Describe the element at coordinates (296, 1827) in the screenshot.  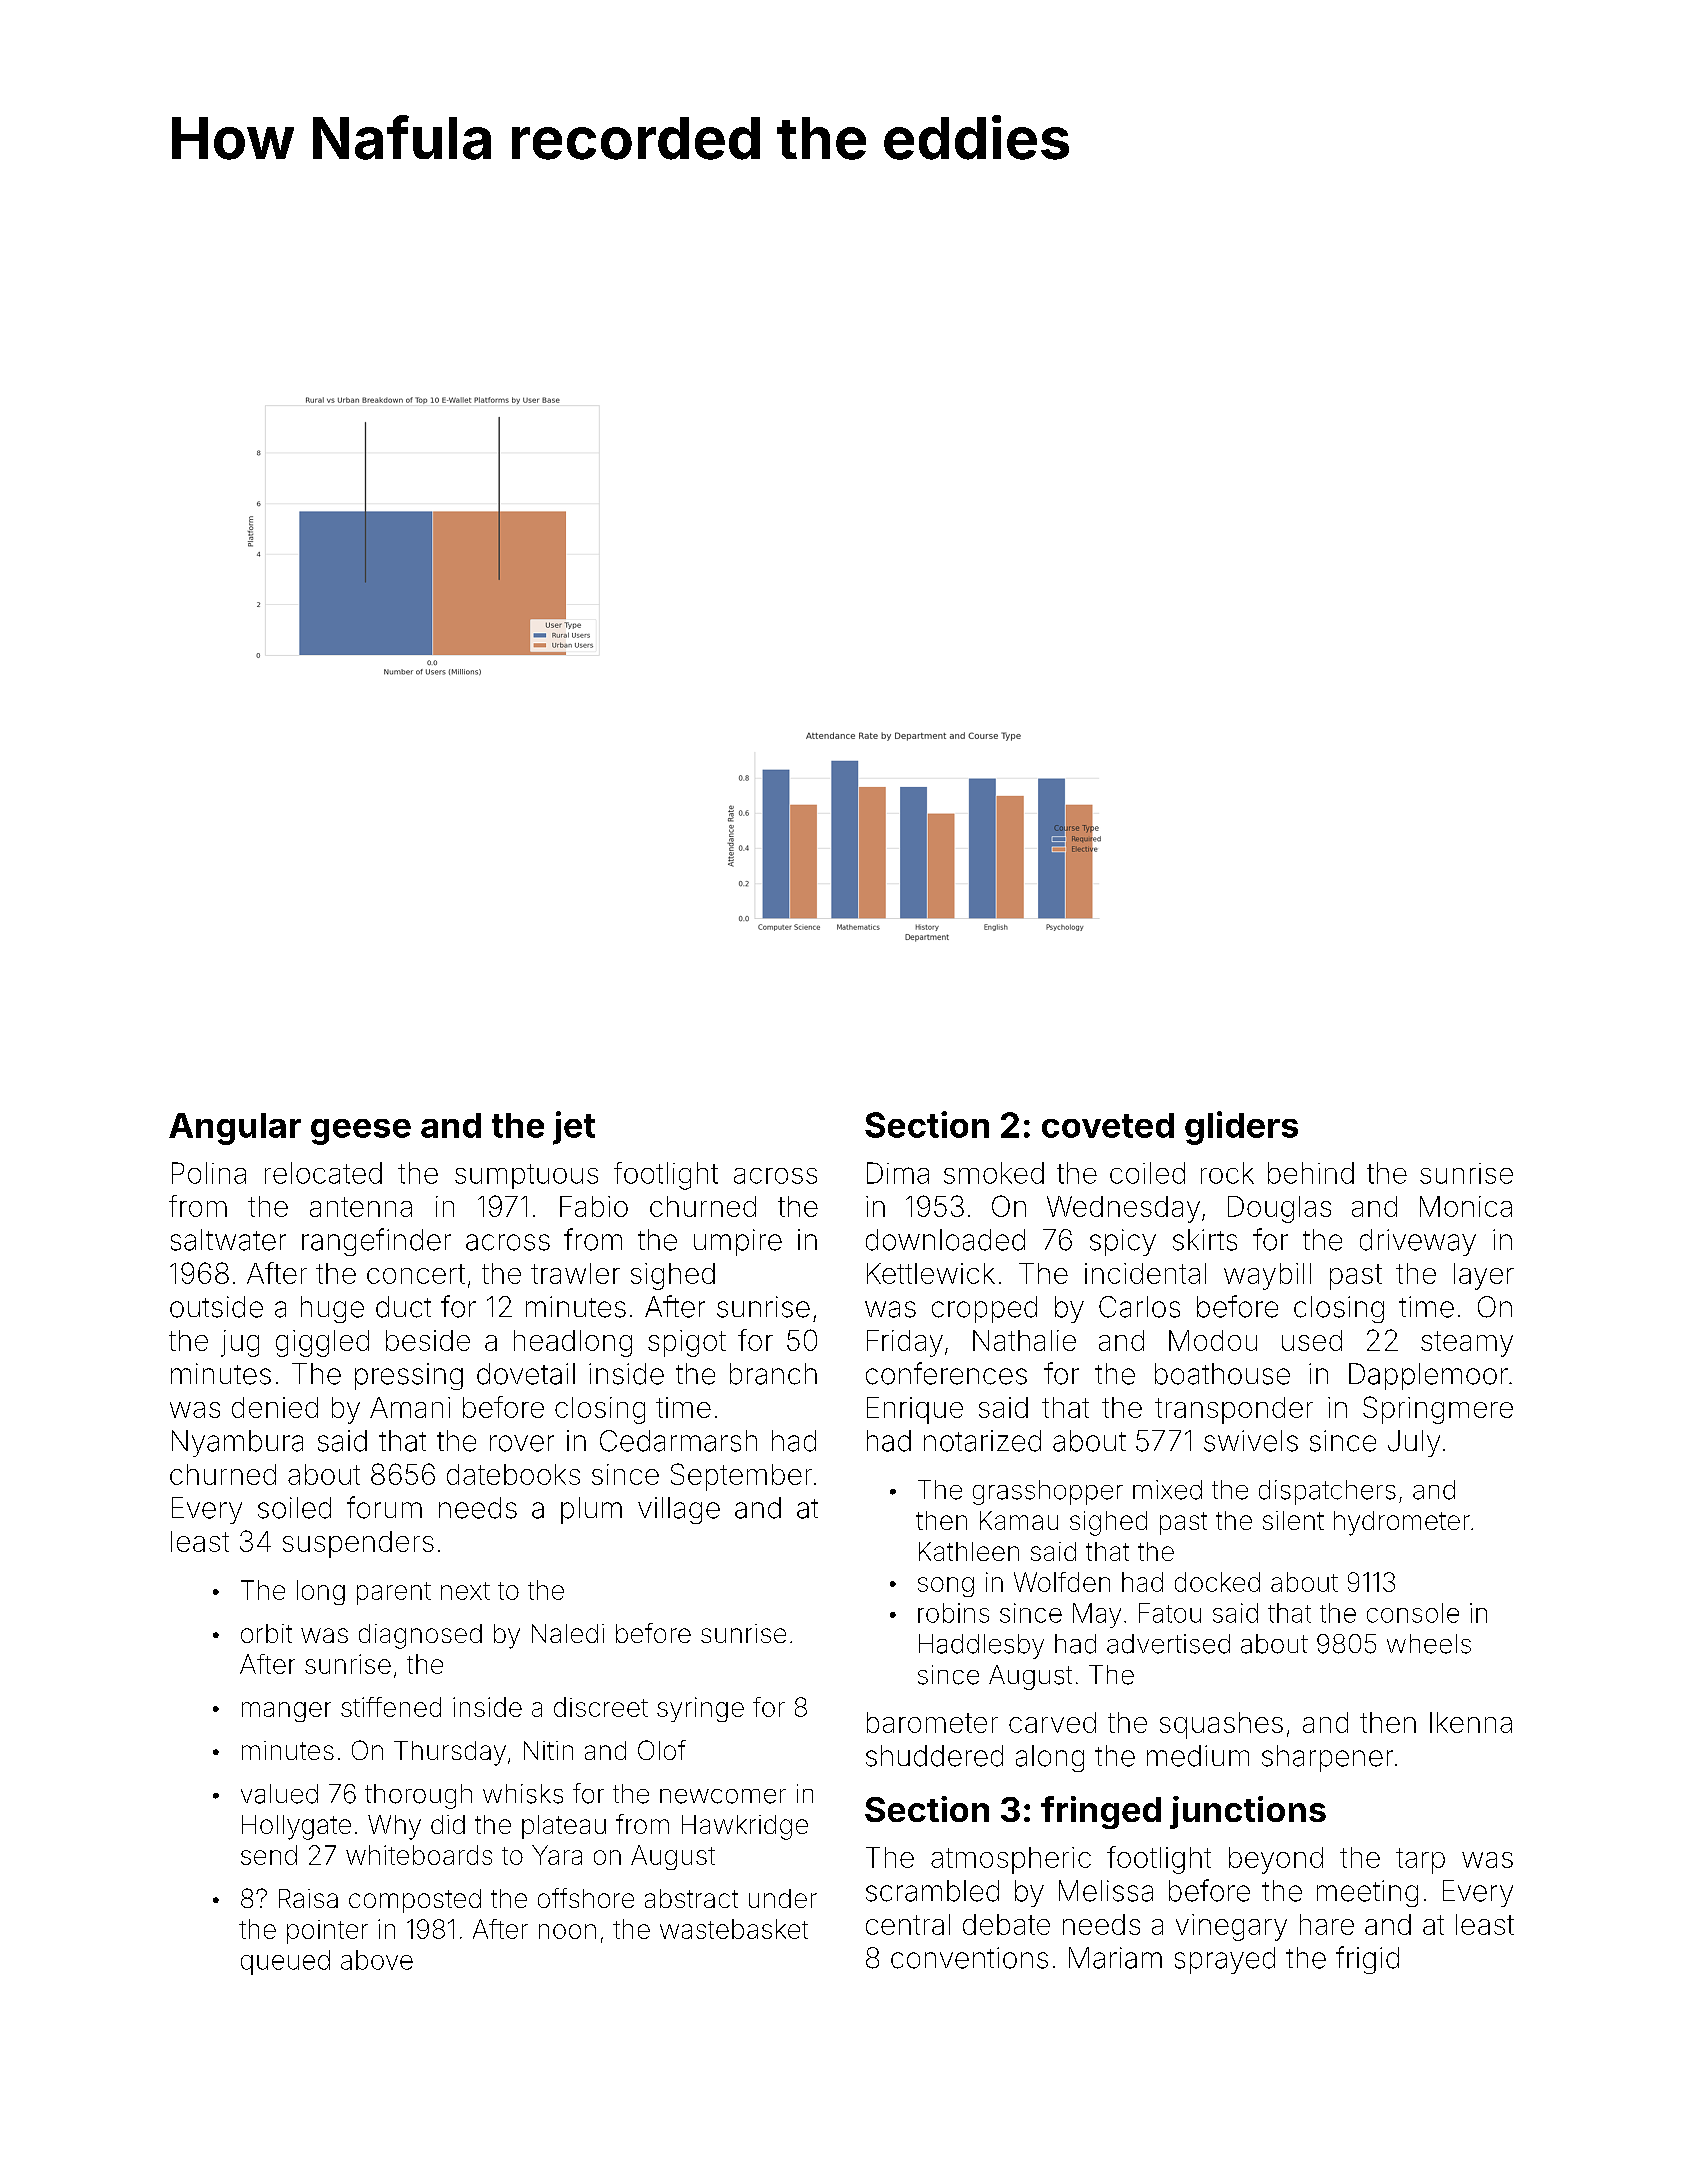
I see `Hollygate` at that location.
